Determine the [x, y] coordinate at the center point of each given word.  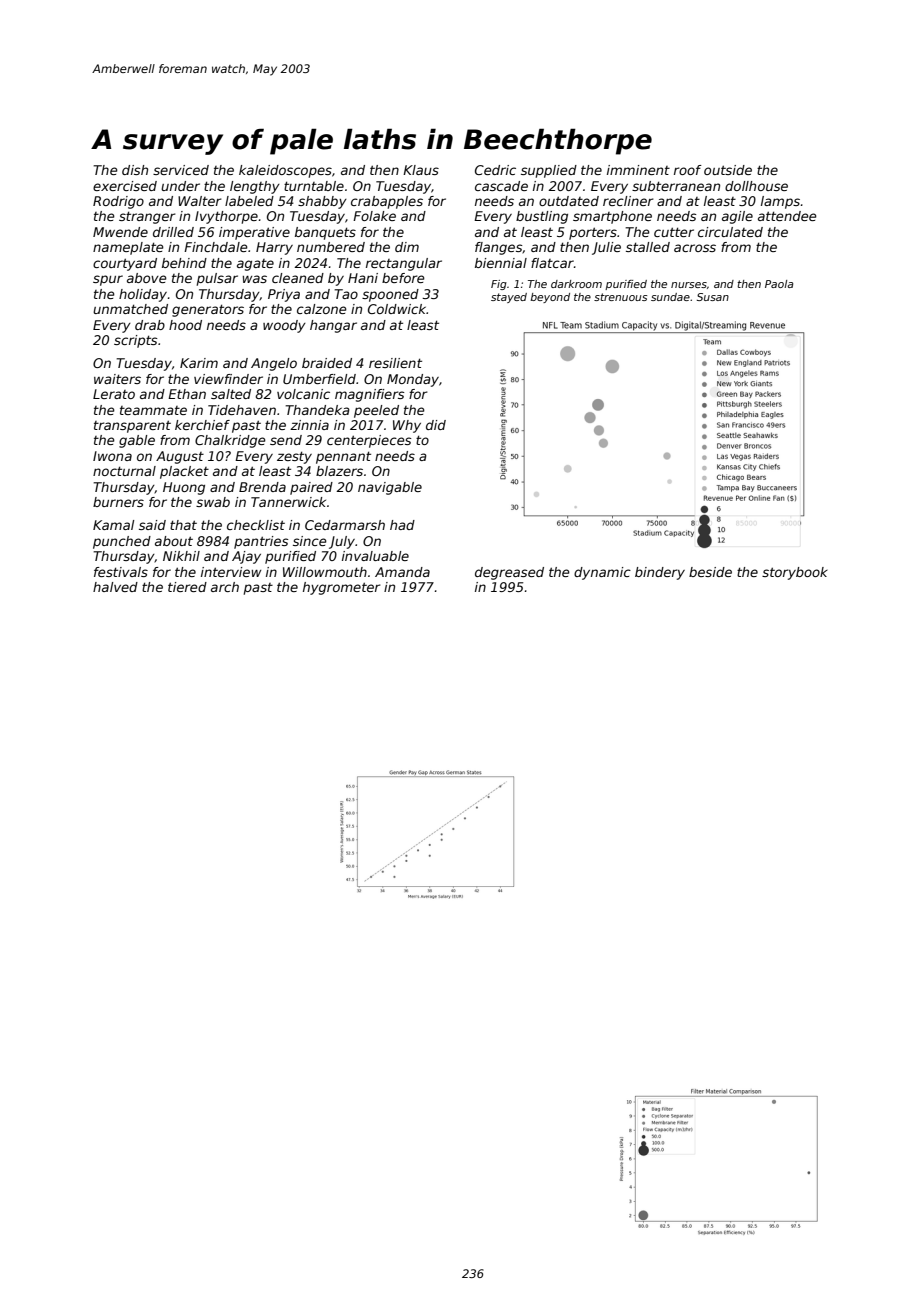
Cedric [495, 170]
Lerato [114, 394]
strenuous [620, 297]
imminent [638, 170]
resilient [395, 363]
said [152, 525]
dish [135, 170]
